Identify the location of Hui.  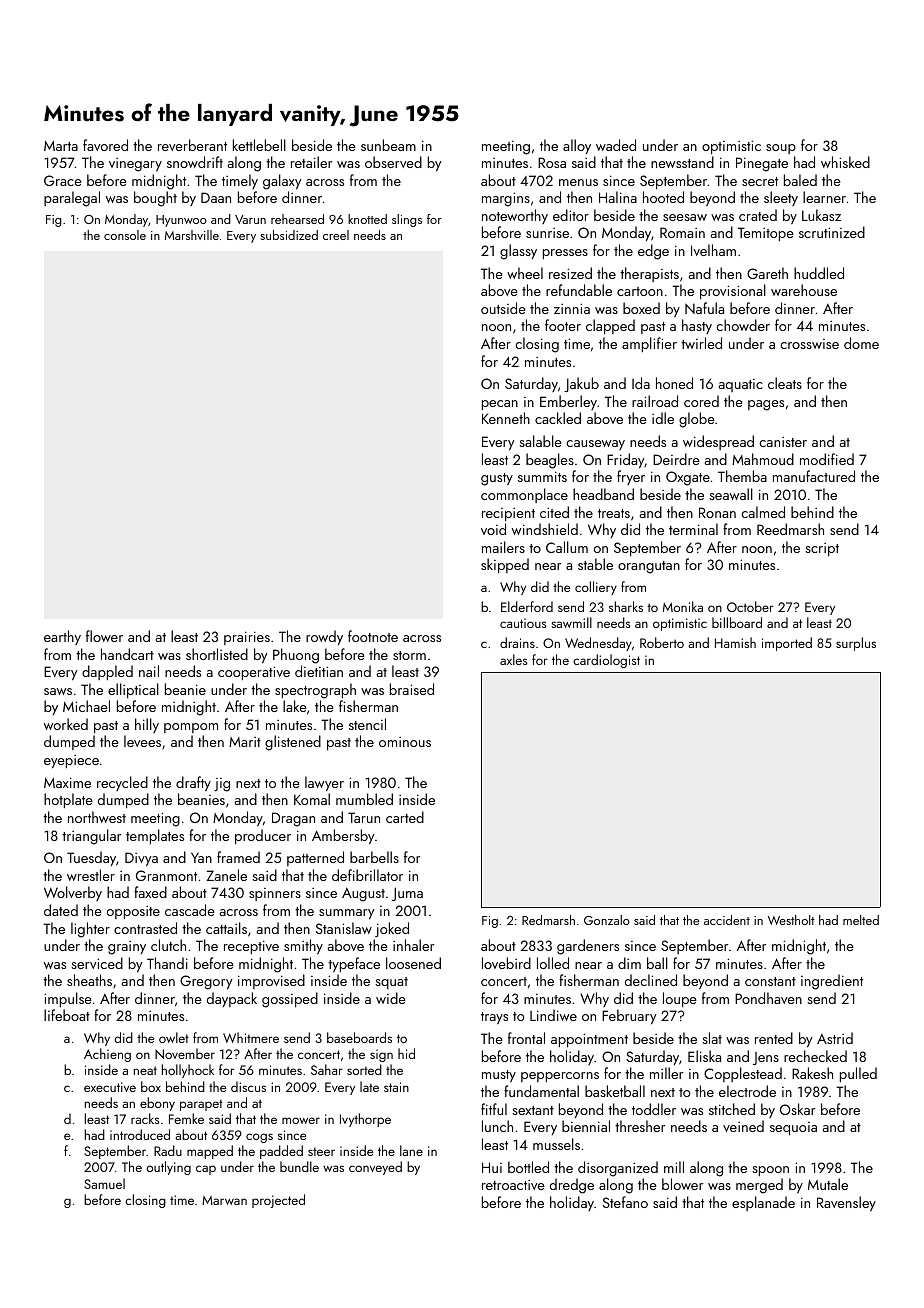
(492, 1167).
